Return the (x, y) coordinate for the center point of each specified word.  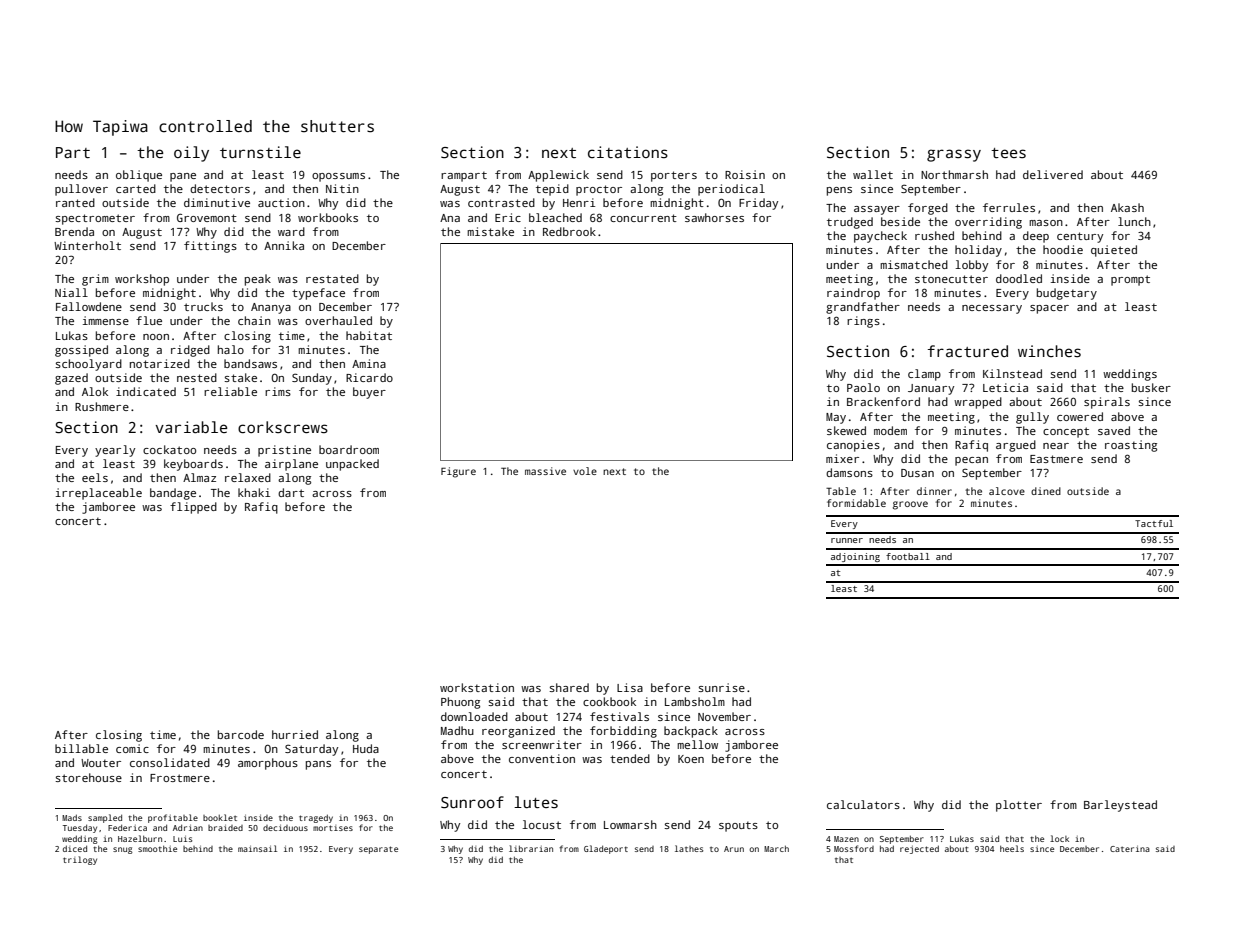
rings (863, 322)
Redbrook (569, 231)
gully (1032, 418)
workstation (477, 687)
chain (254, 320)
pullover (81, 190)
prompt (1130, 280)
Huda (366, 748)
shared (569, 687)
